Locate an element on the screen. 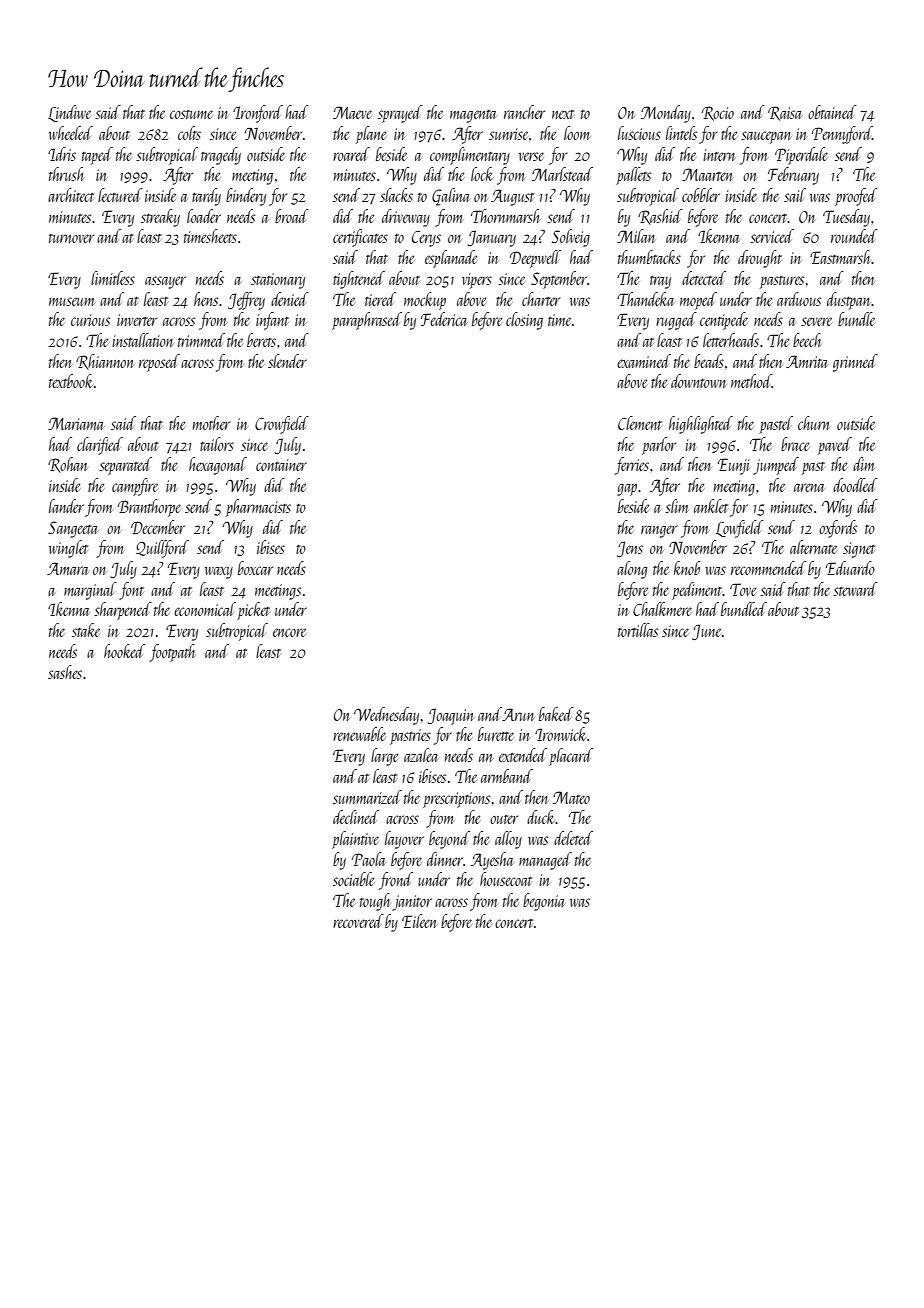  sashes is located at coordinates (65, 672).
